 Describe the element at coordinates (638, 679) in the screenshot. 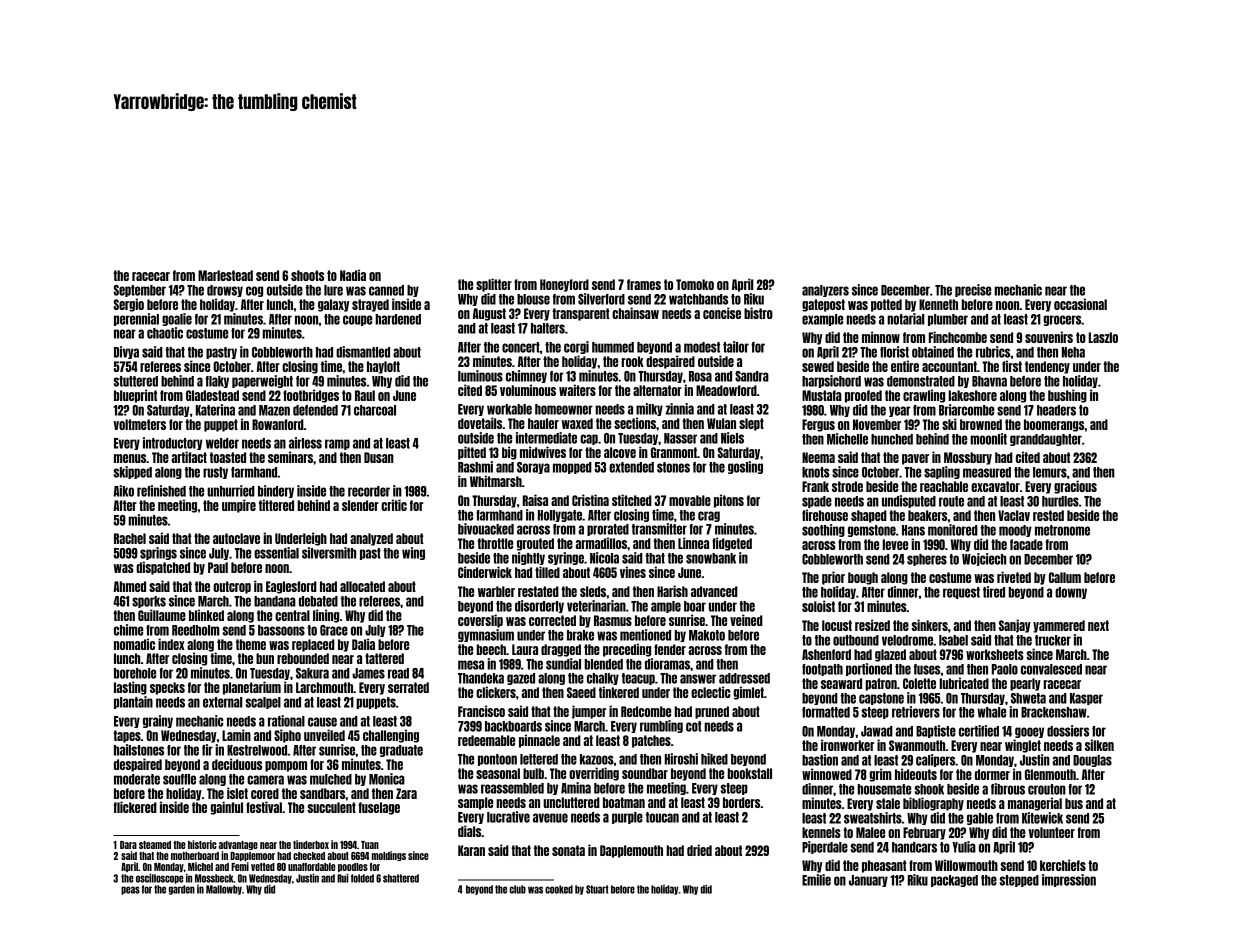

I see `teacup` at that location.
